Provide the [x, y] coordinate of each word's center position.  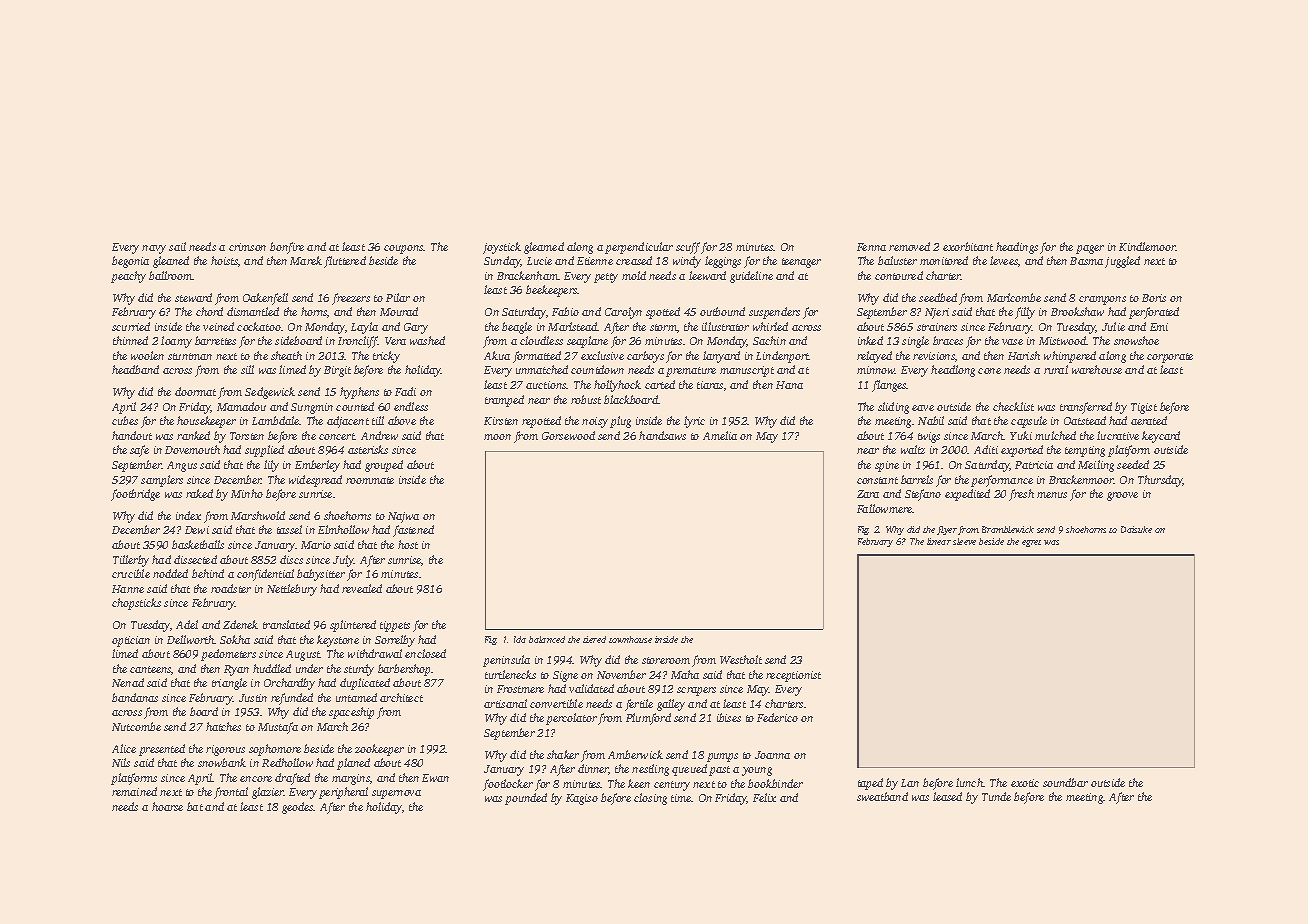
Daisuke [1136, 529]
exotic [1025, 783]
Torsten [247, 436]
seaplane [587, 342]
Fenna [871, 247]
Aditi [986, 449]
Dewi [197, 530]
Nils [121, 762]
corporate [1170, 358]
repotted [541, 422]
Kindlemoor [1147, 246]
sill [247, 369]
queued [689, 770]
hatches [223, 726]
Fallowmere [885, 508]
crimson [247, 247]
